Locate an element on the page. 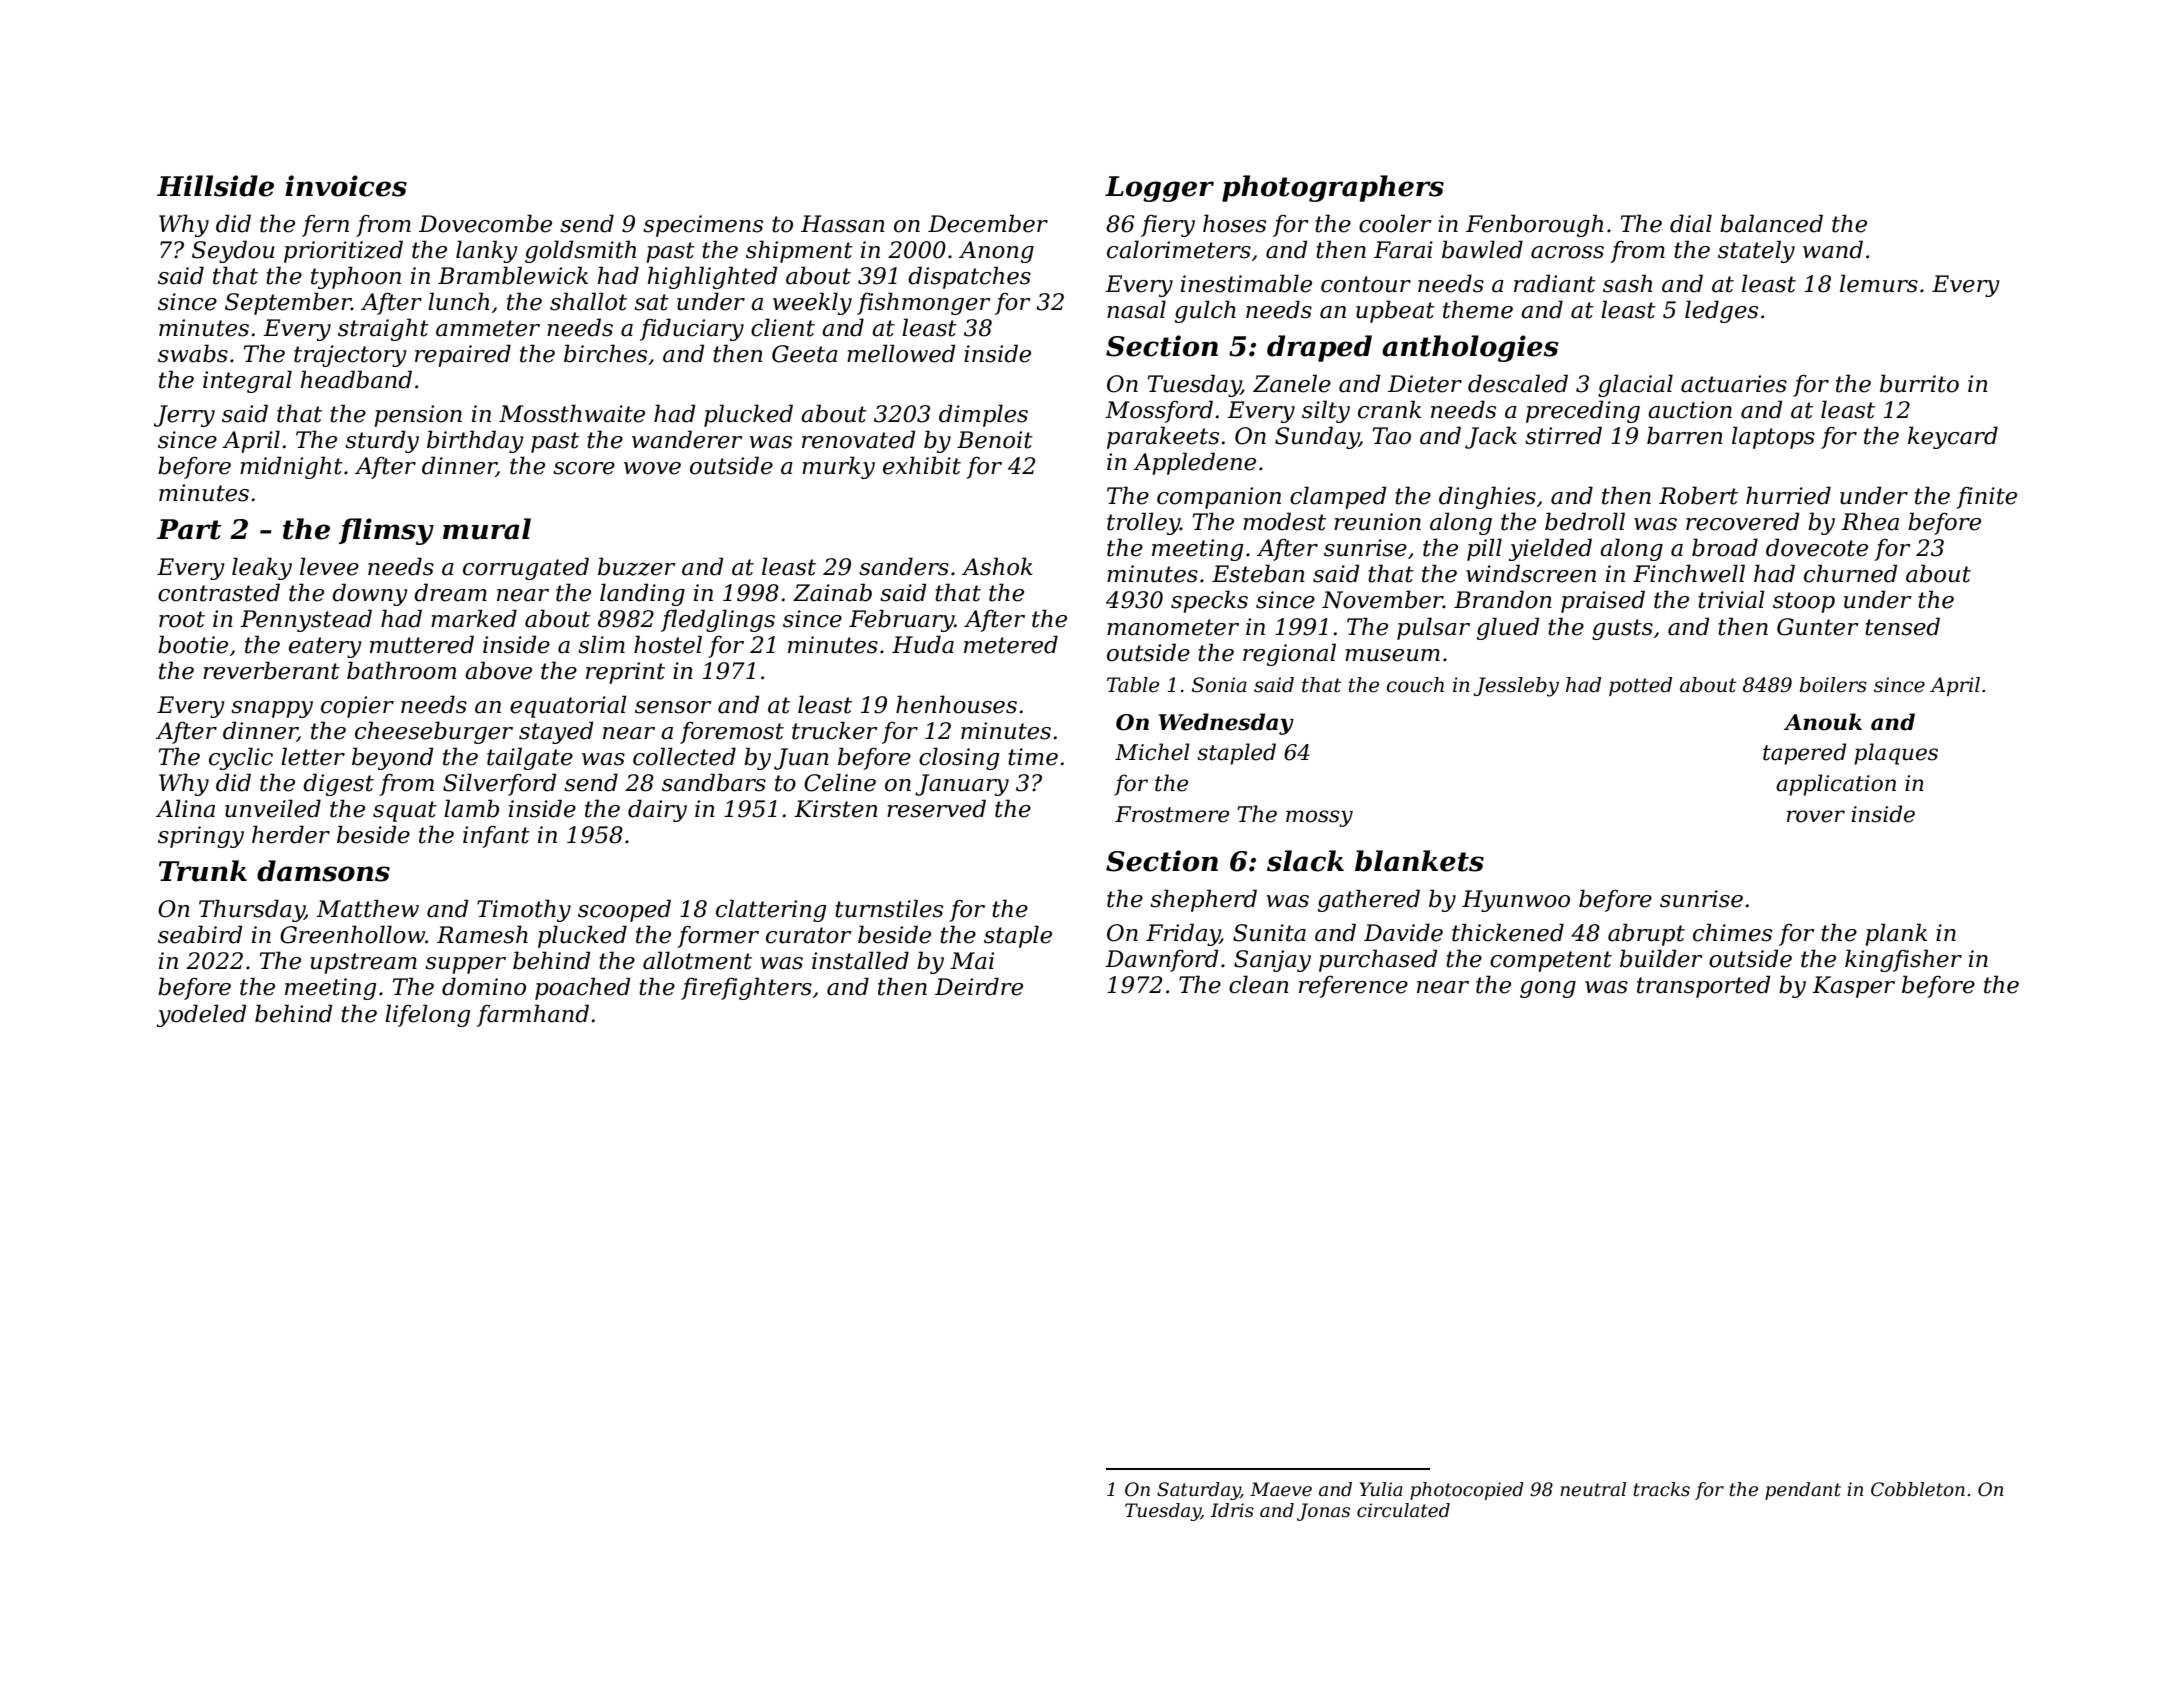  Huda is located at coordinates (923, 644).
